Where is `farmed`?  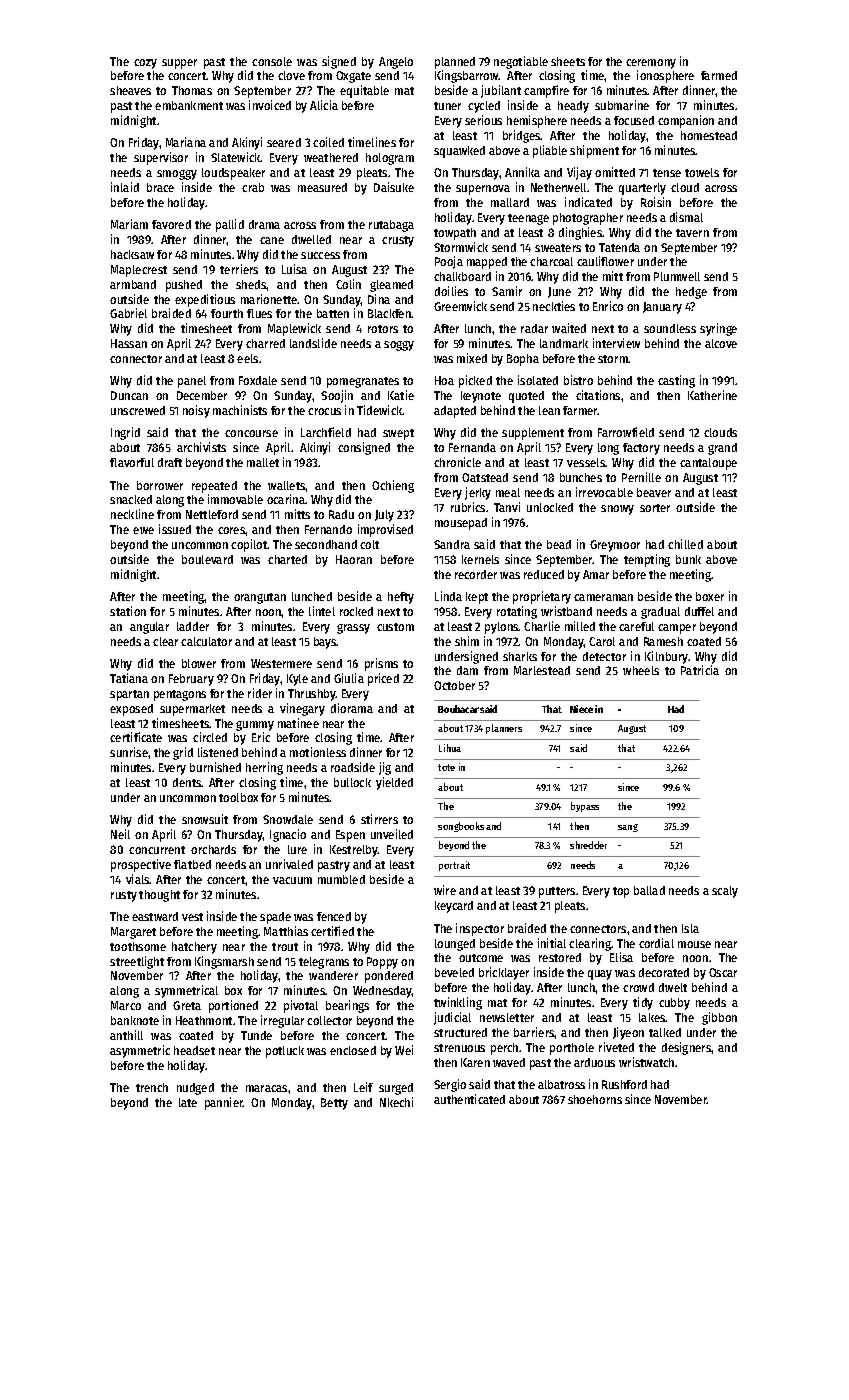 farmed is located at coordinates (719, 75).
